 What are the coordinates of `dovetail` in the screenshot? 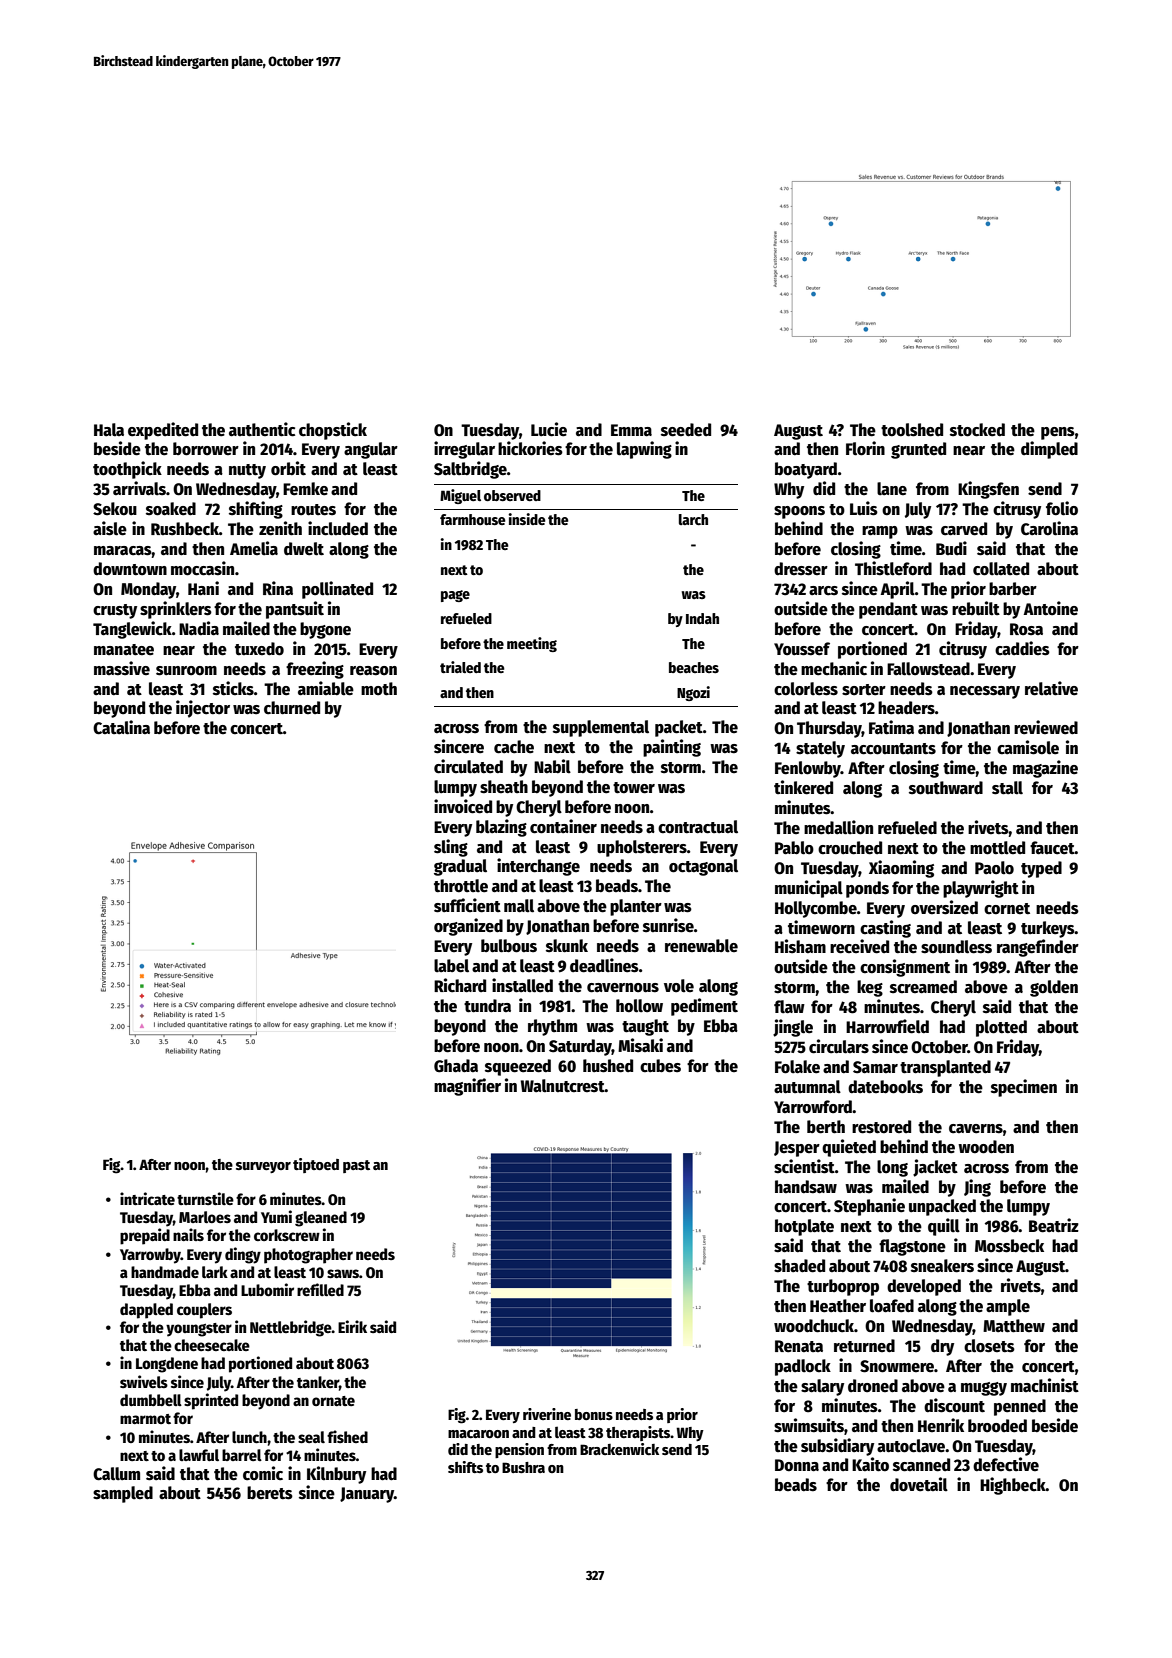 It's located at (919, 1484).
